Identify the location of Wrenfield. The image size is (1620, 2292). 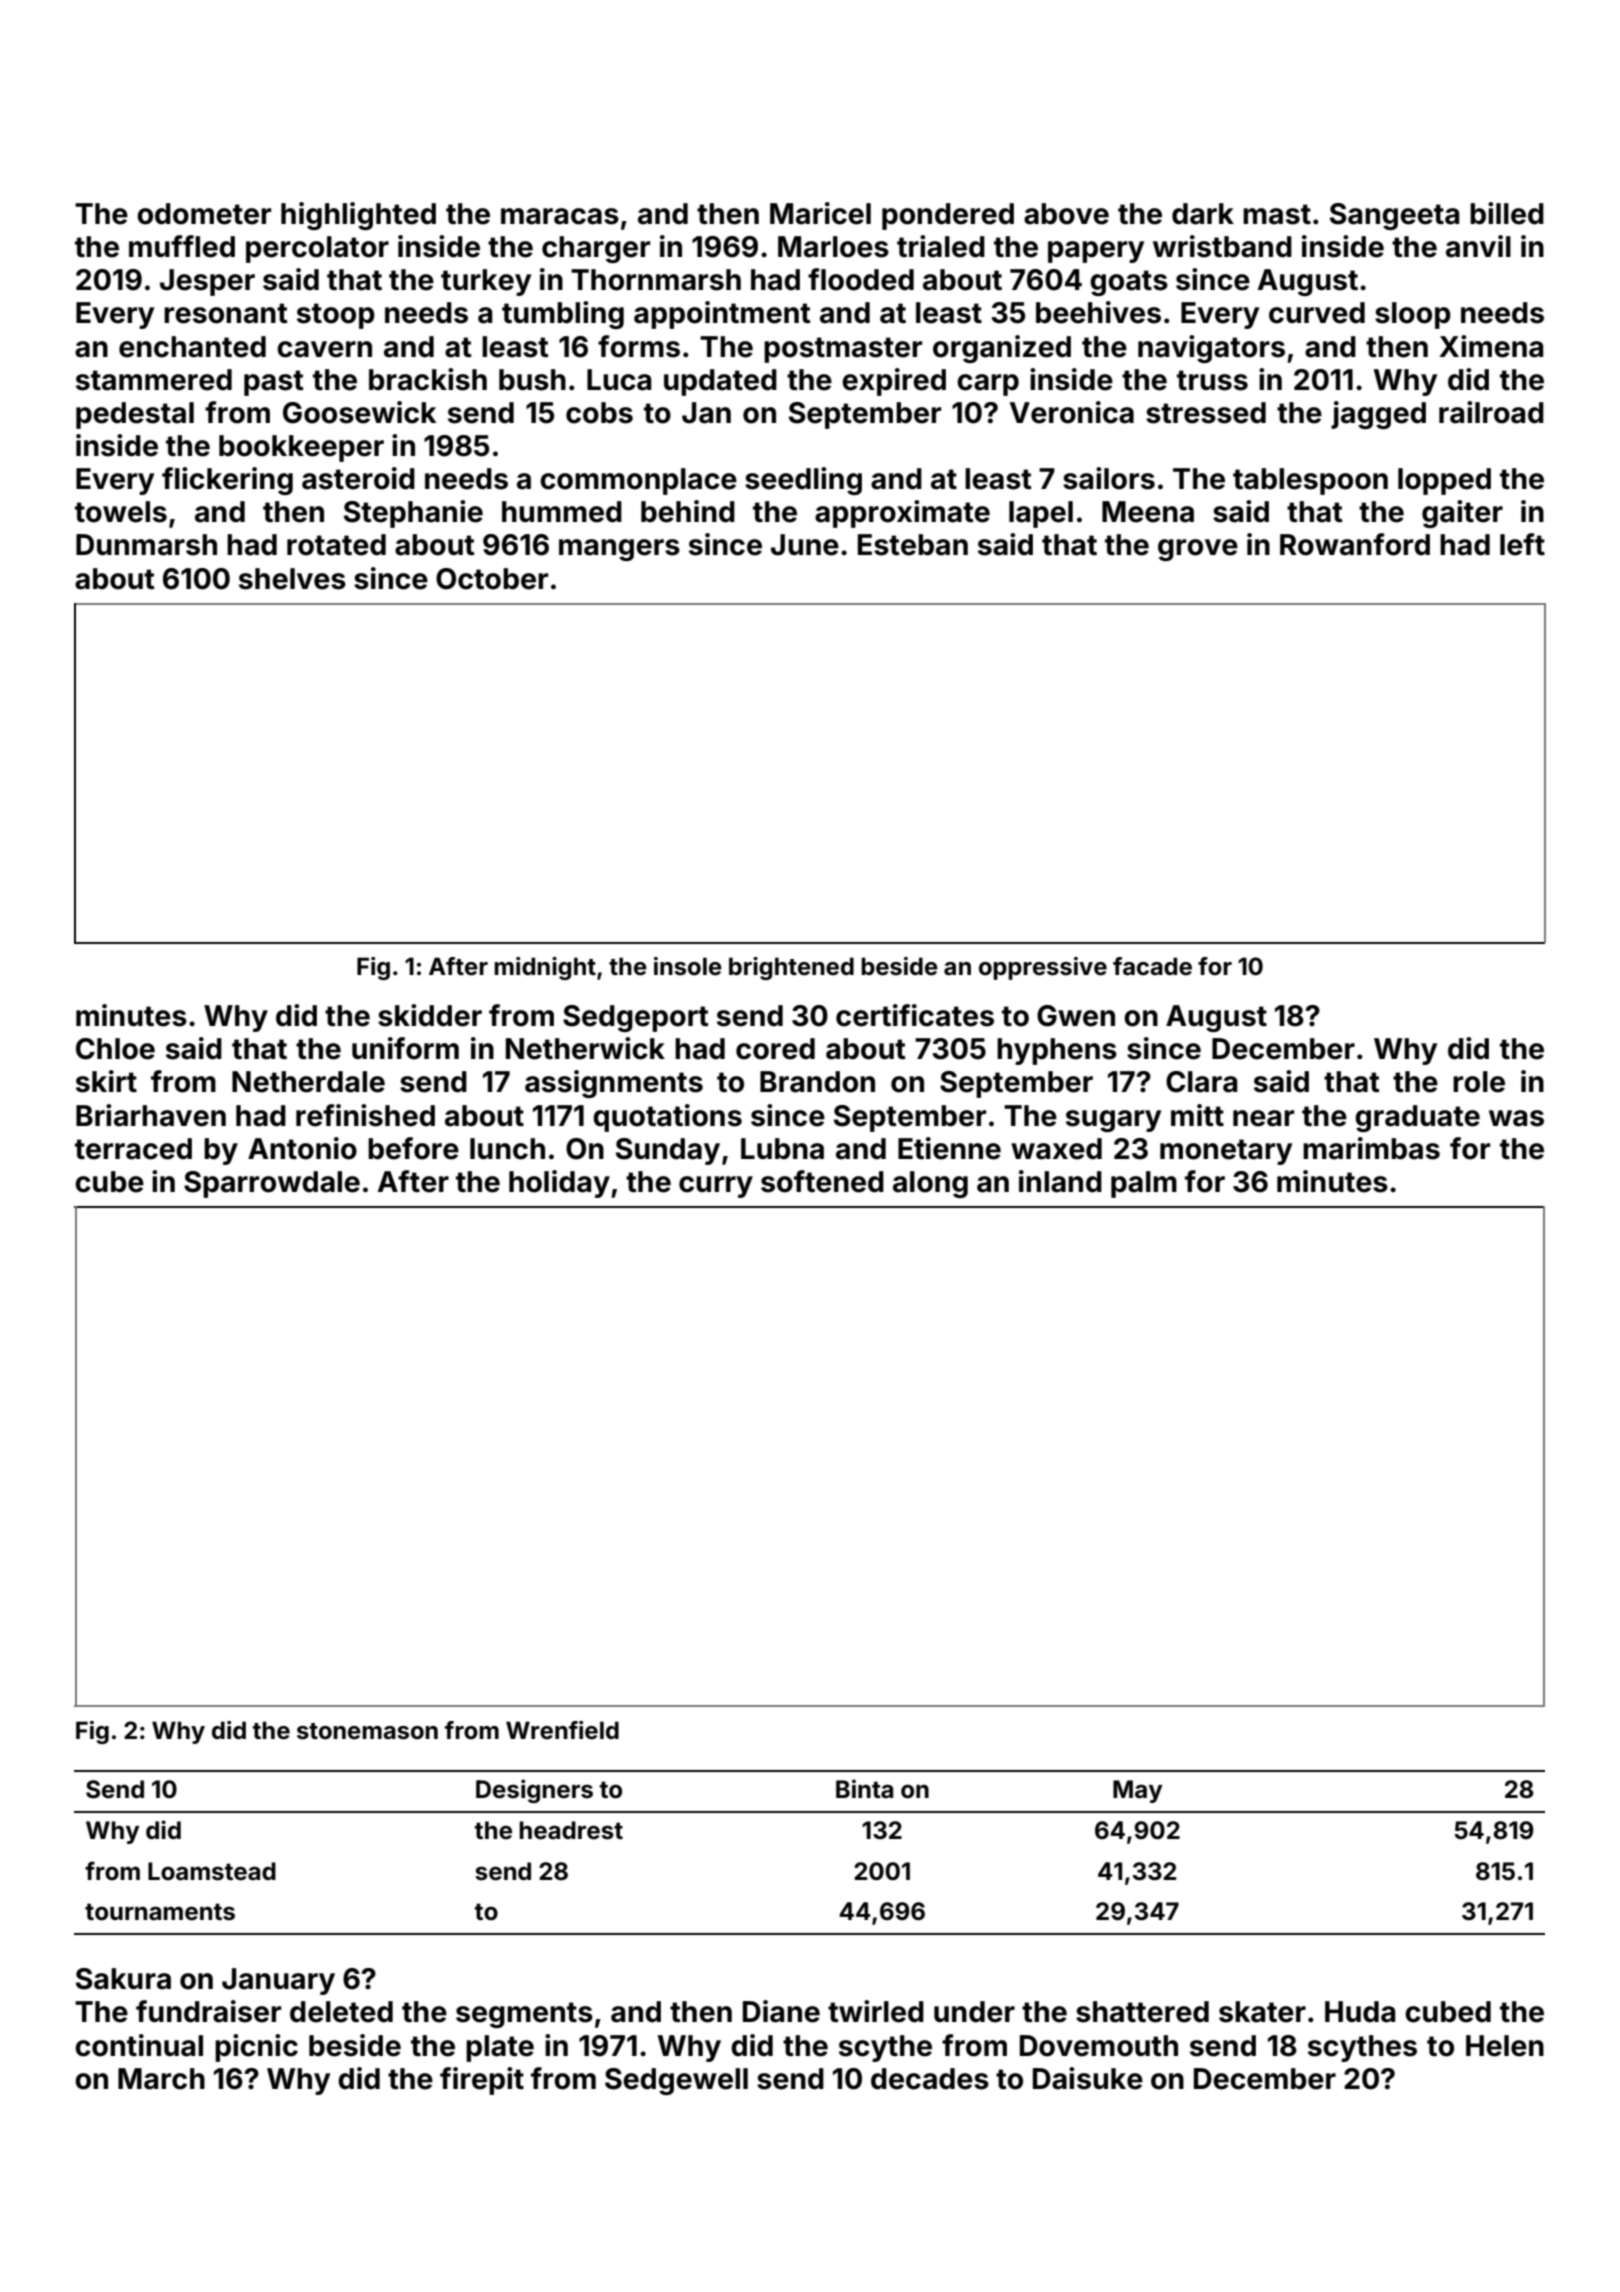
(562, 1730).
